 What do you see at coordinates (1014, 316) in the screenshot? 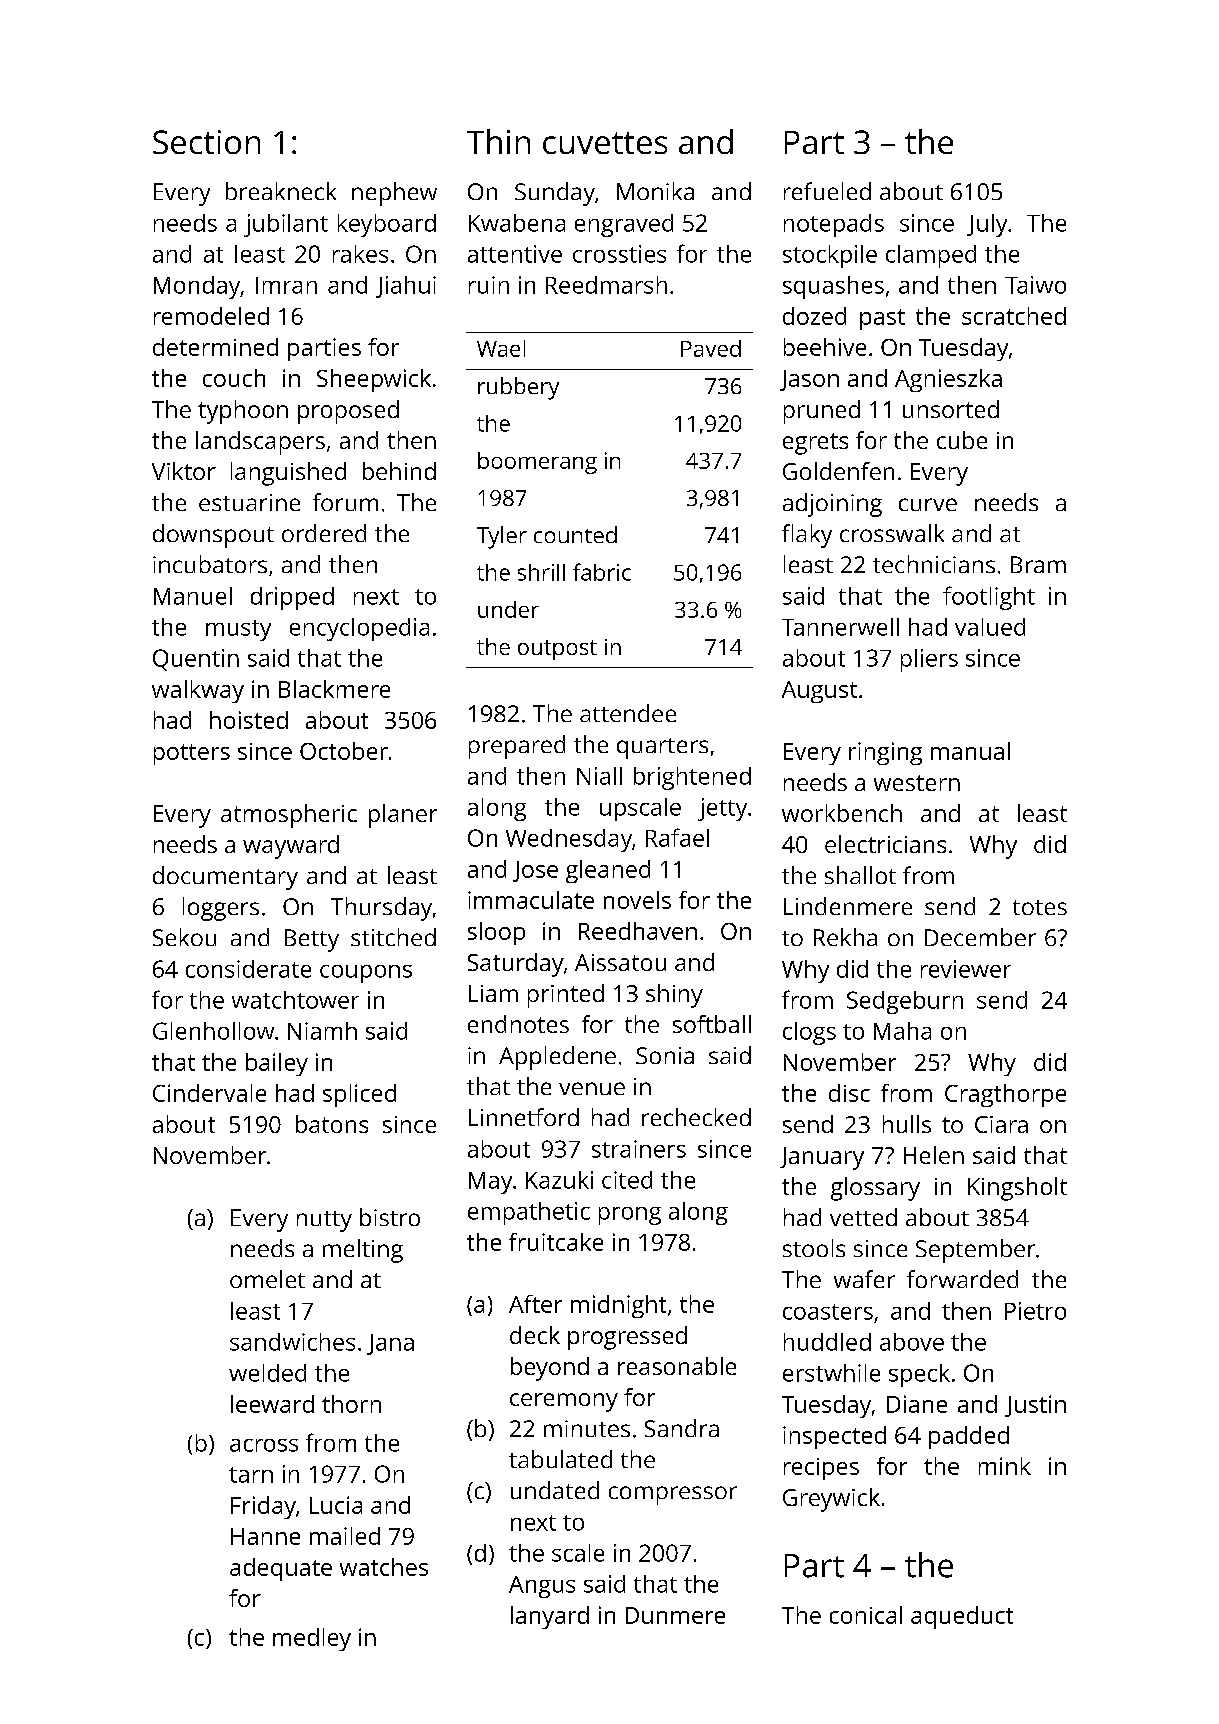
I see `scratched` at bounding box center [1014, 316].
